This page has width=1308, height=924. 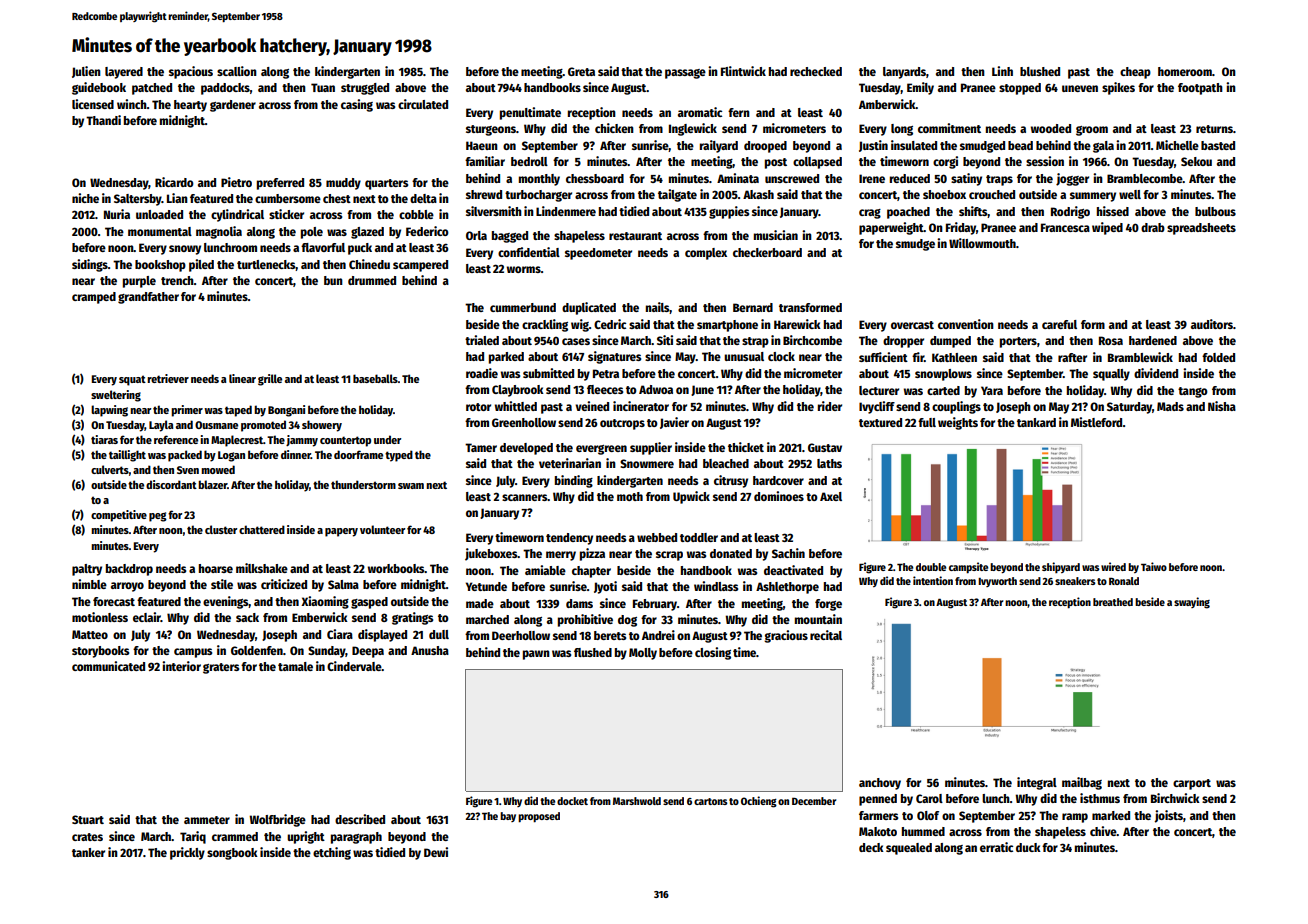 What do you see at coordinates (759, 802) in the page?
I see `Ochieng` at bounding box center [759, 802].
